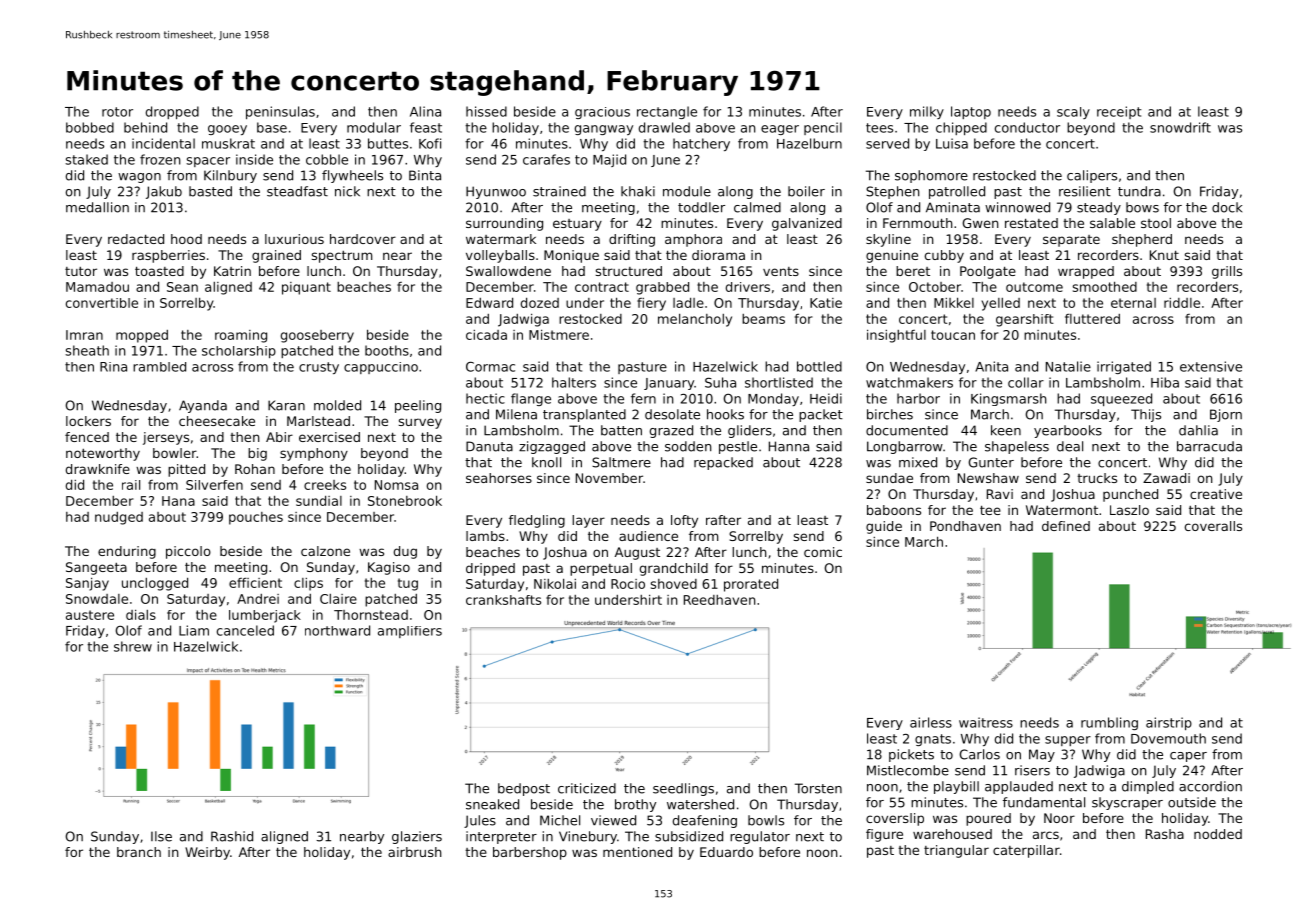 Image resolution: width=1308 pixels, height=924 pixels. What do you see at coordinates (701, 144) in the document?
I see `hatchery` at bounding box center [701, 144].
